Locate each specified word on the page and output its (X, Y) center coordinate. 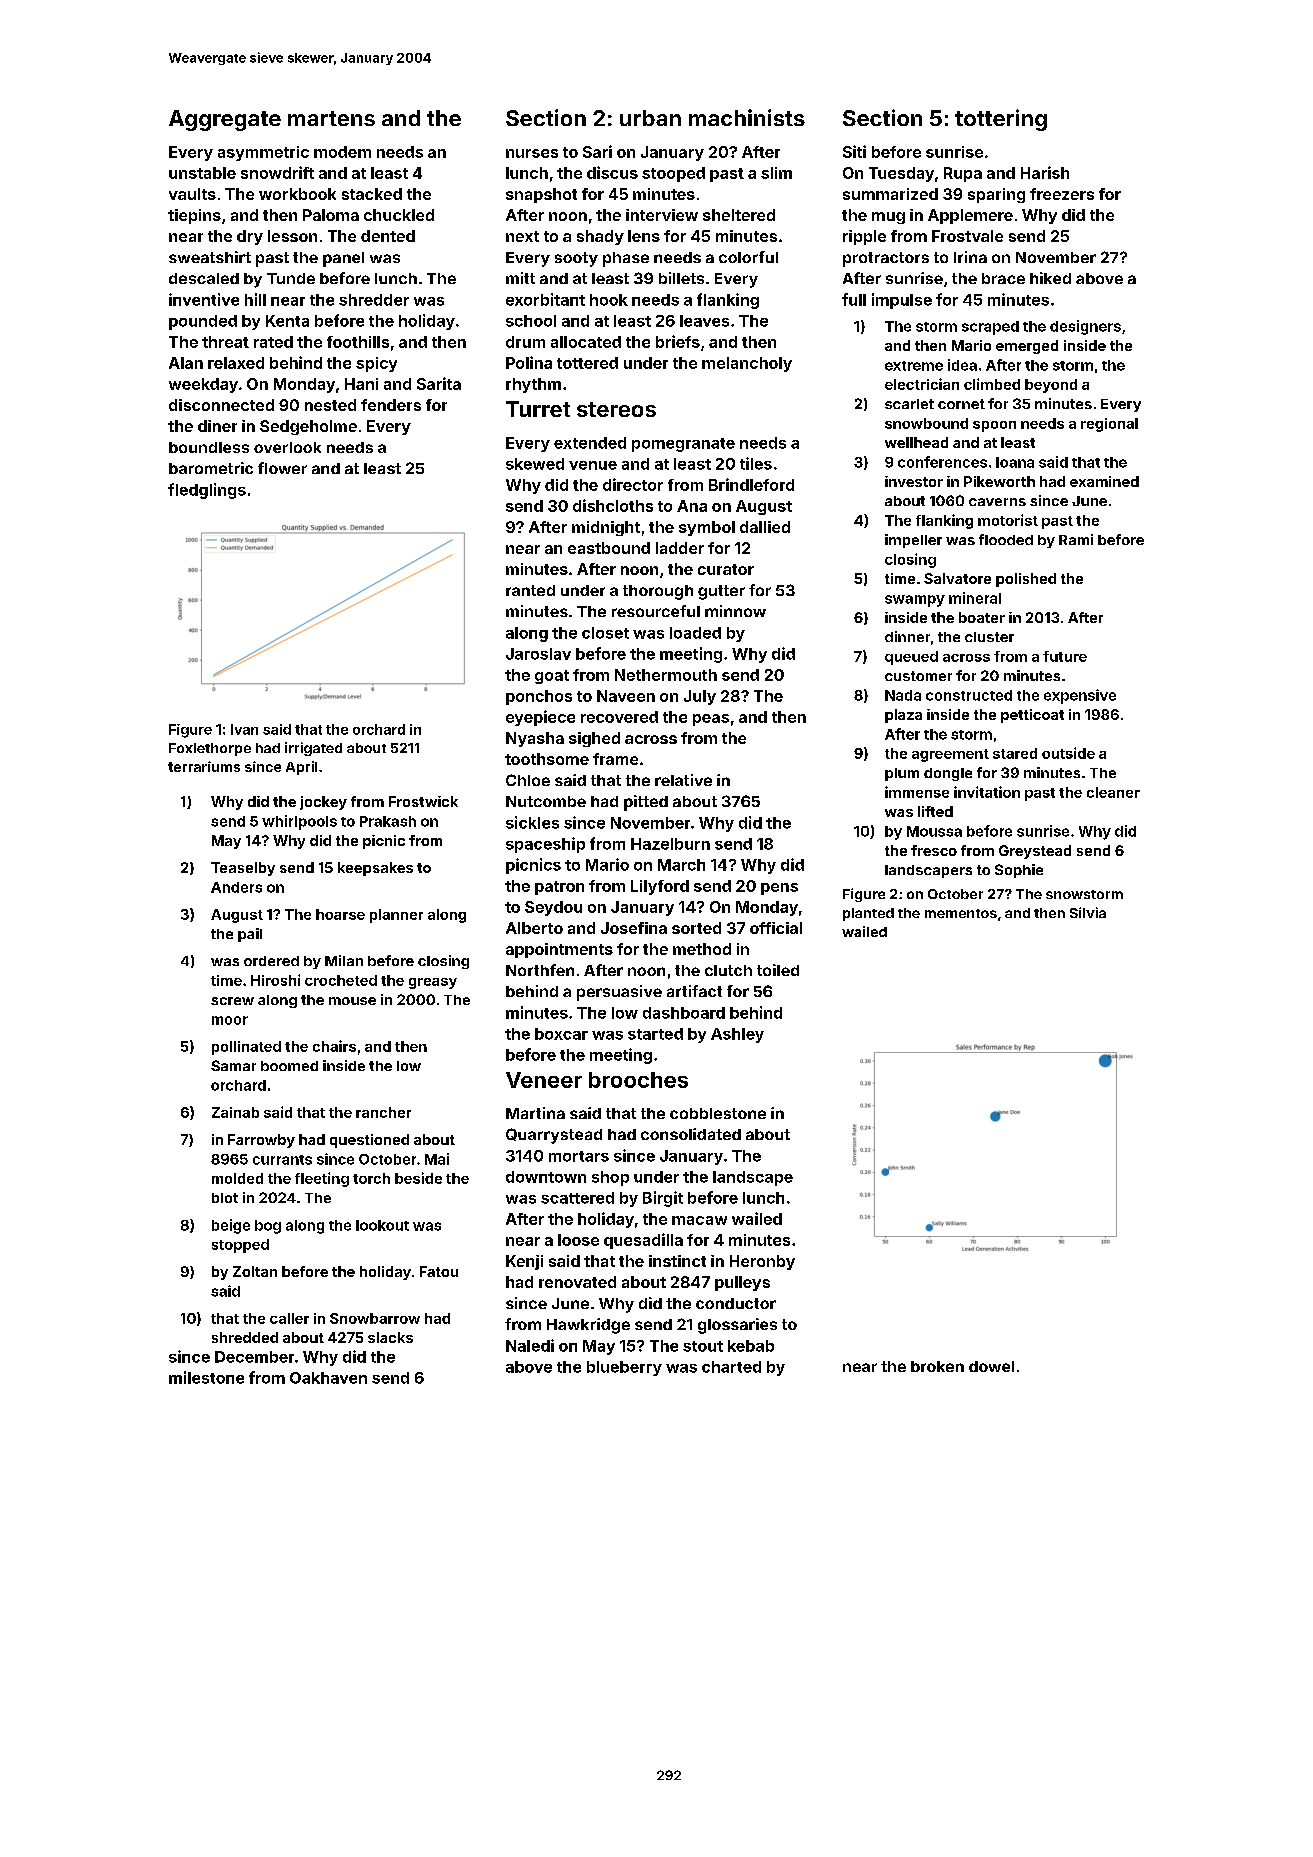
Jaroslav (538, 654)
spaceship (545, 845)
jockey (323, 803)
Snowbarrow (375, 1318)
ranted (530, 590)
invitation (987, 792)
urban (650, 118)
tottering (1001, 120)
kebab (751, 1346)
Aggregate (225, 120)
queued (911, 658)
